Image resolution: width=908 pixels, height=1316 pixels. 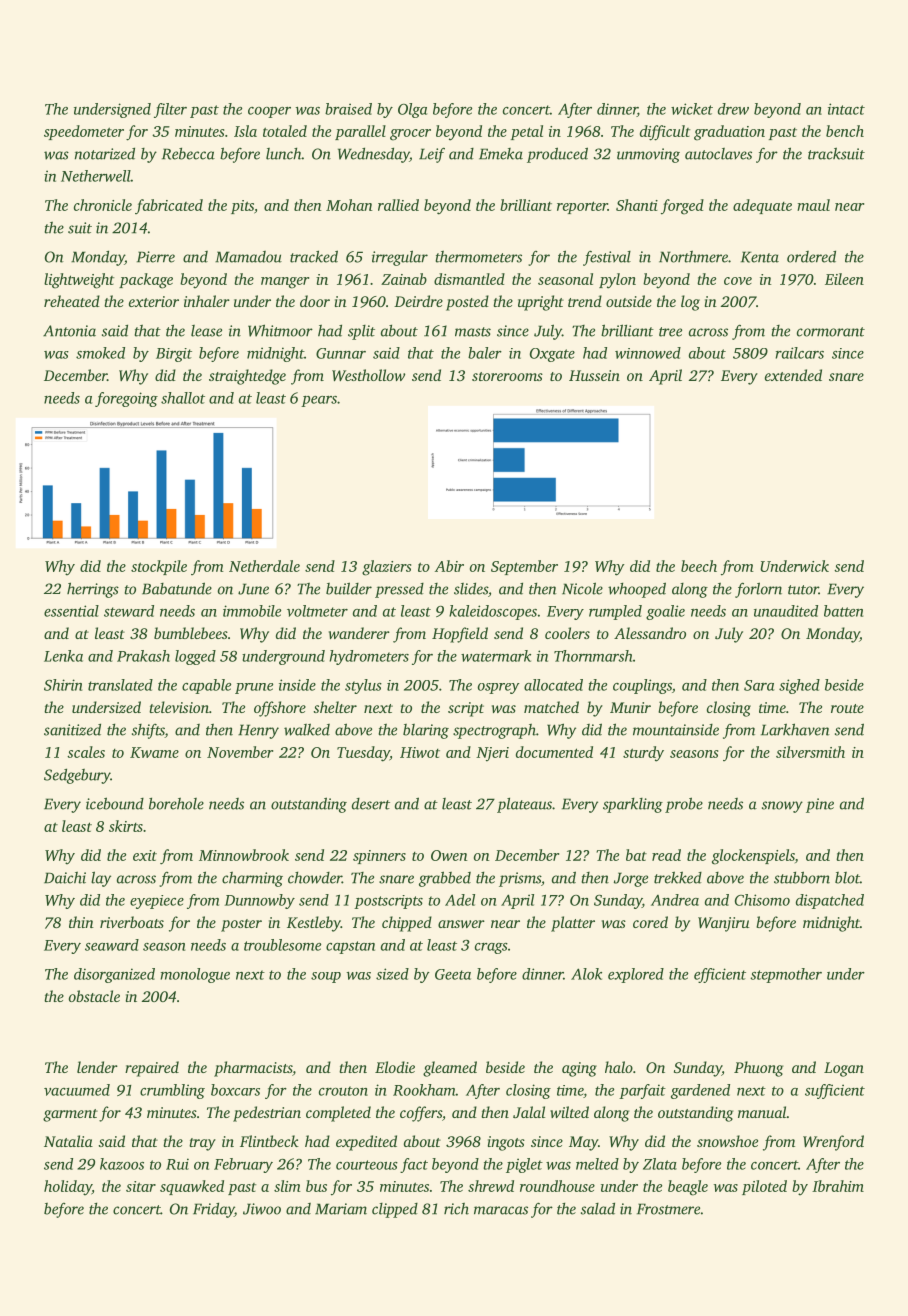 What do you see at coordinates (247, 377) in the screenshot?
I see `straightedge` at bounding box center [247, 377].
